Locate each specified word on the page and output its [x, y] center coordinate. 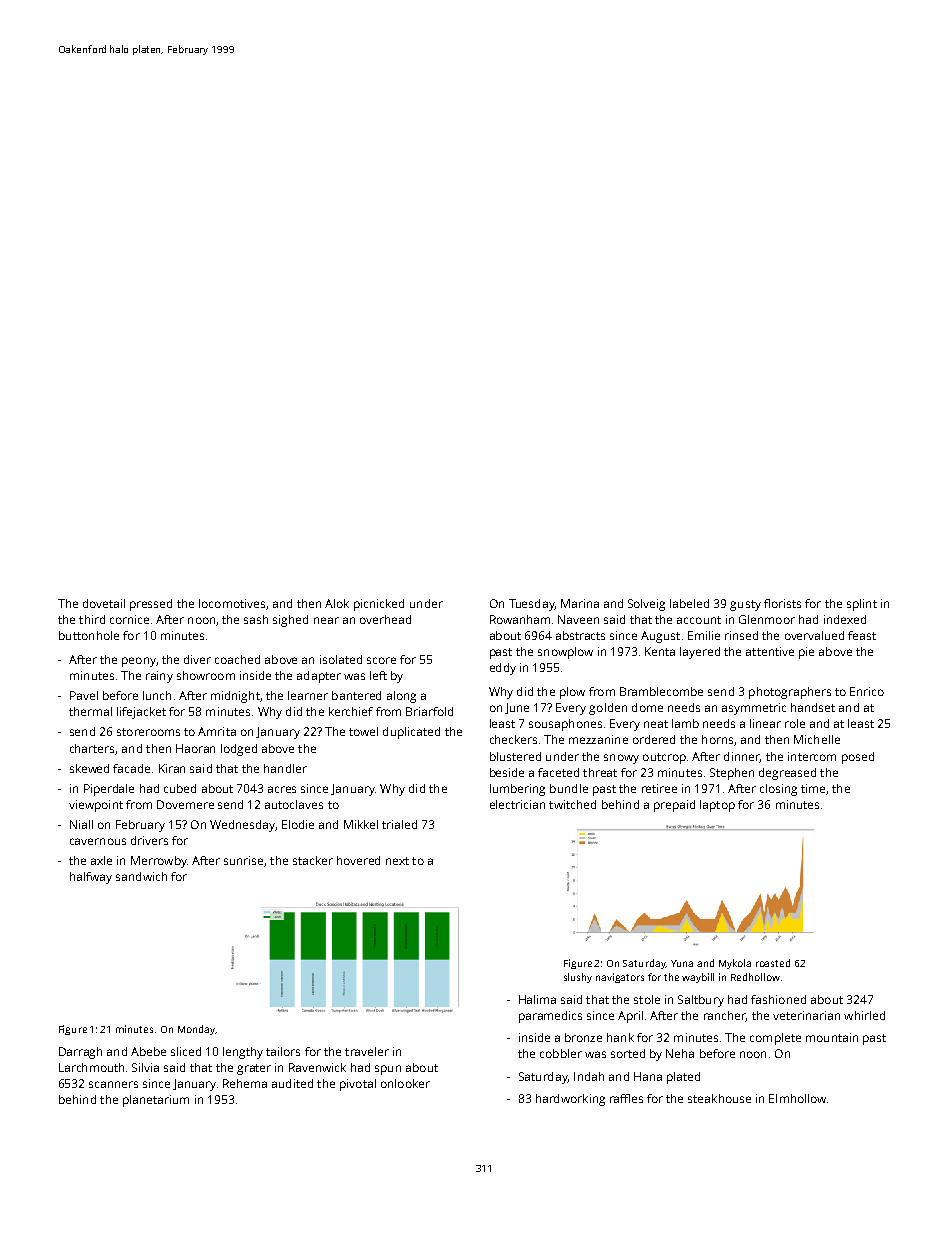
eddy [503, 669]
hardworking [570, 1100]
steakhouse [719, 1098]
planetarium [156, 1101]
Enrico [867, 691]
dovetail [104, 603]
